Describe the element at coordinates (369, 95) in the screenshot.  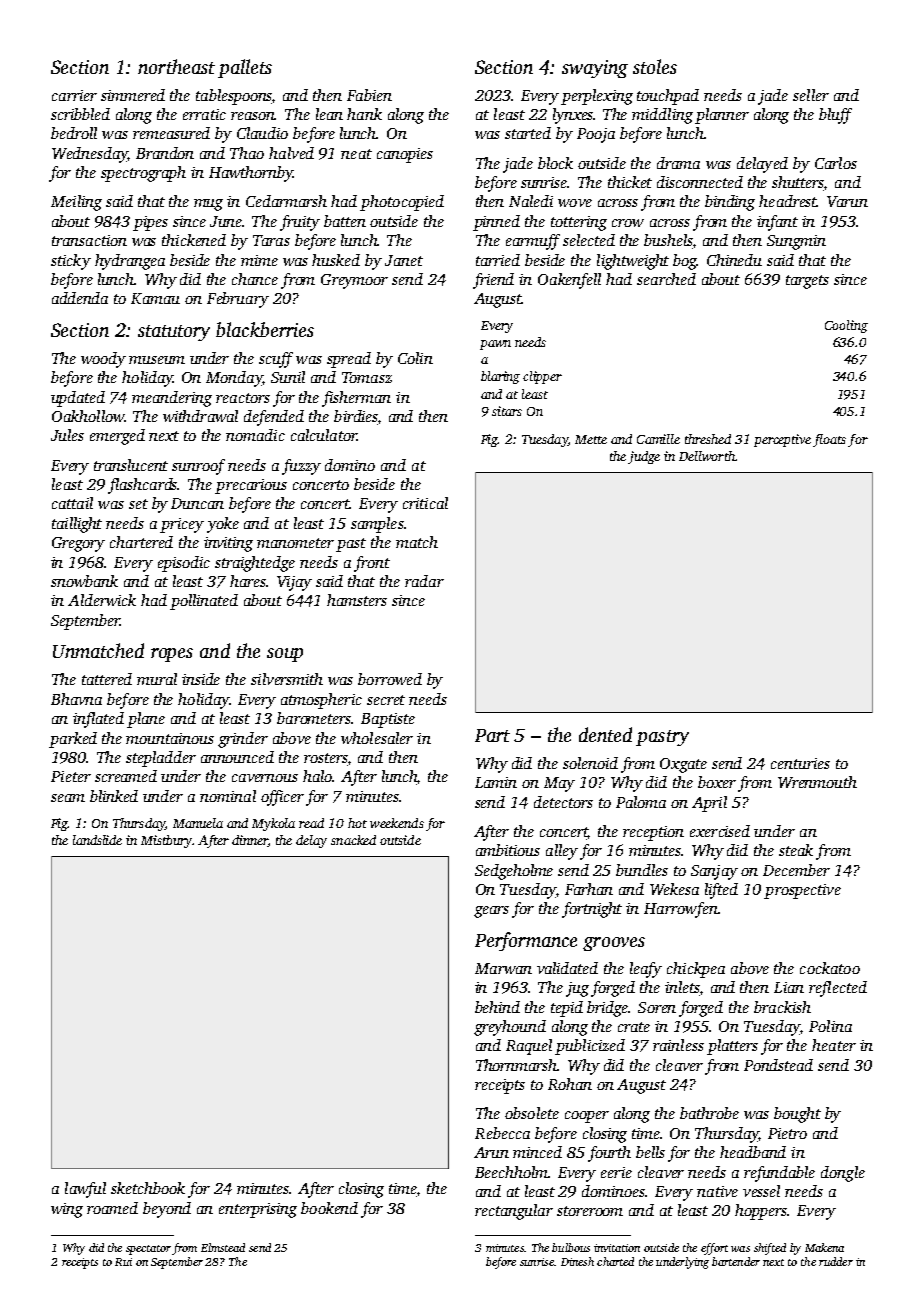
I see `Fabien` at that location.
